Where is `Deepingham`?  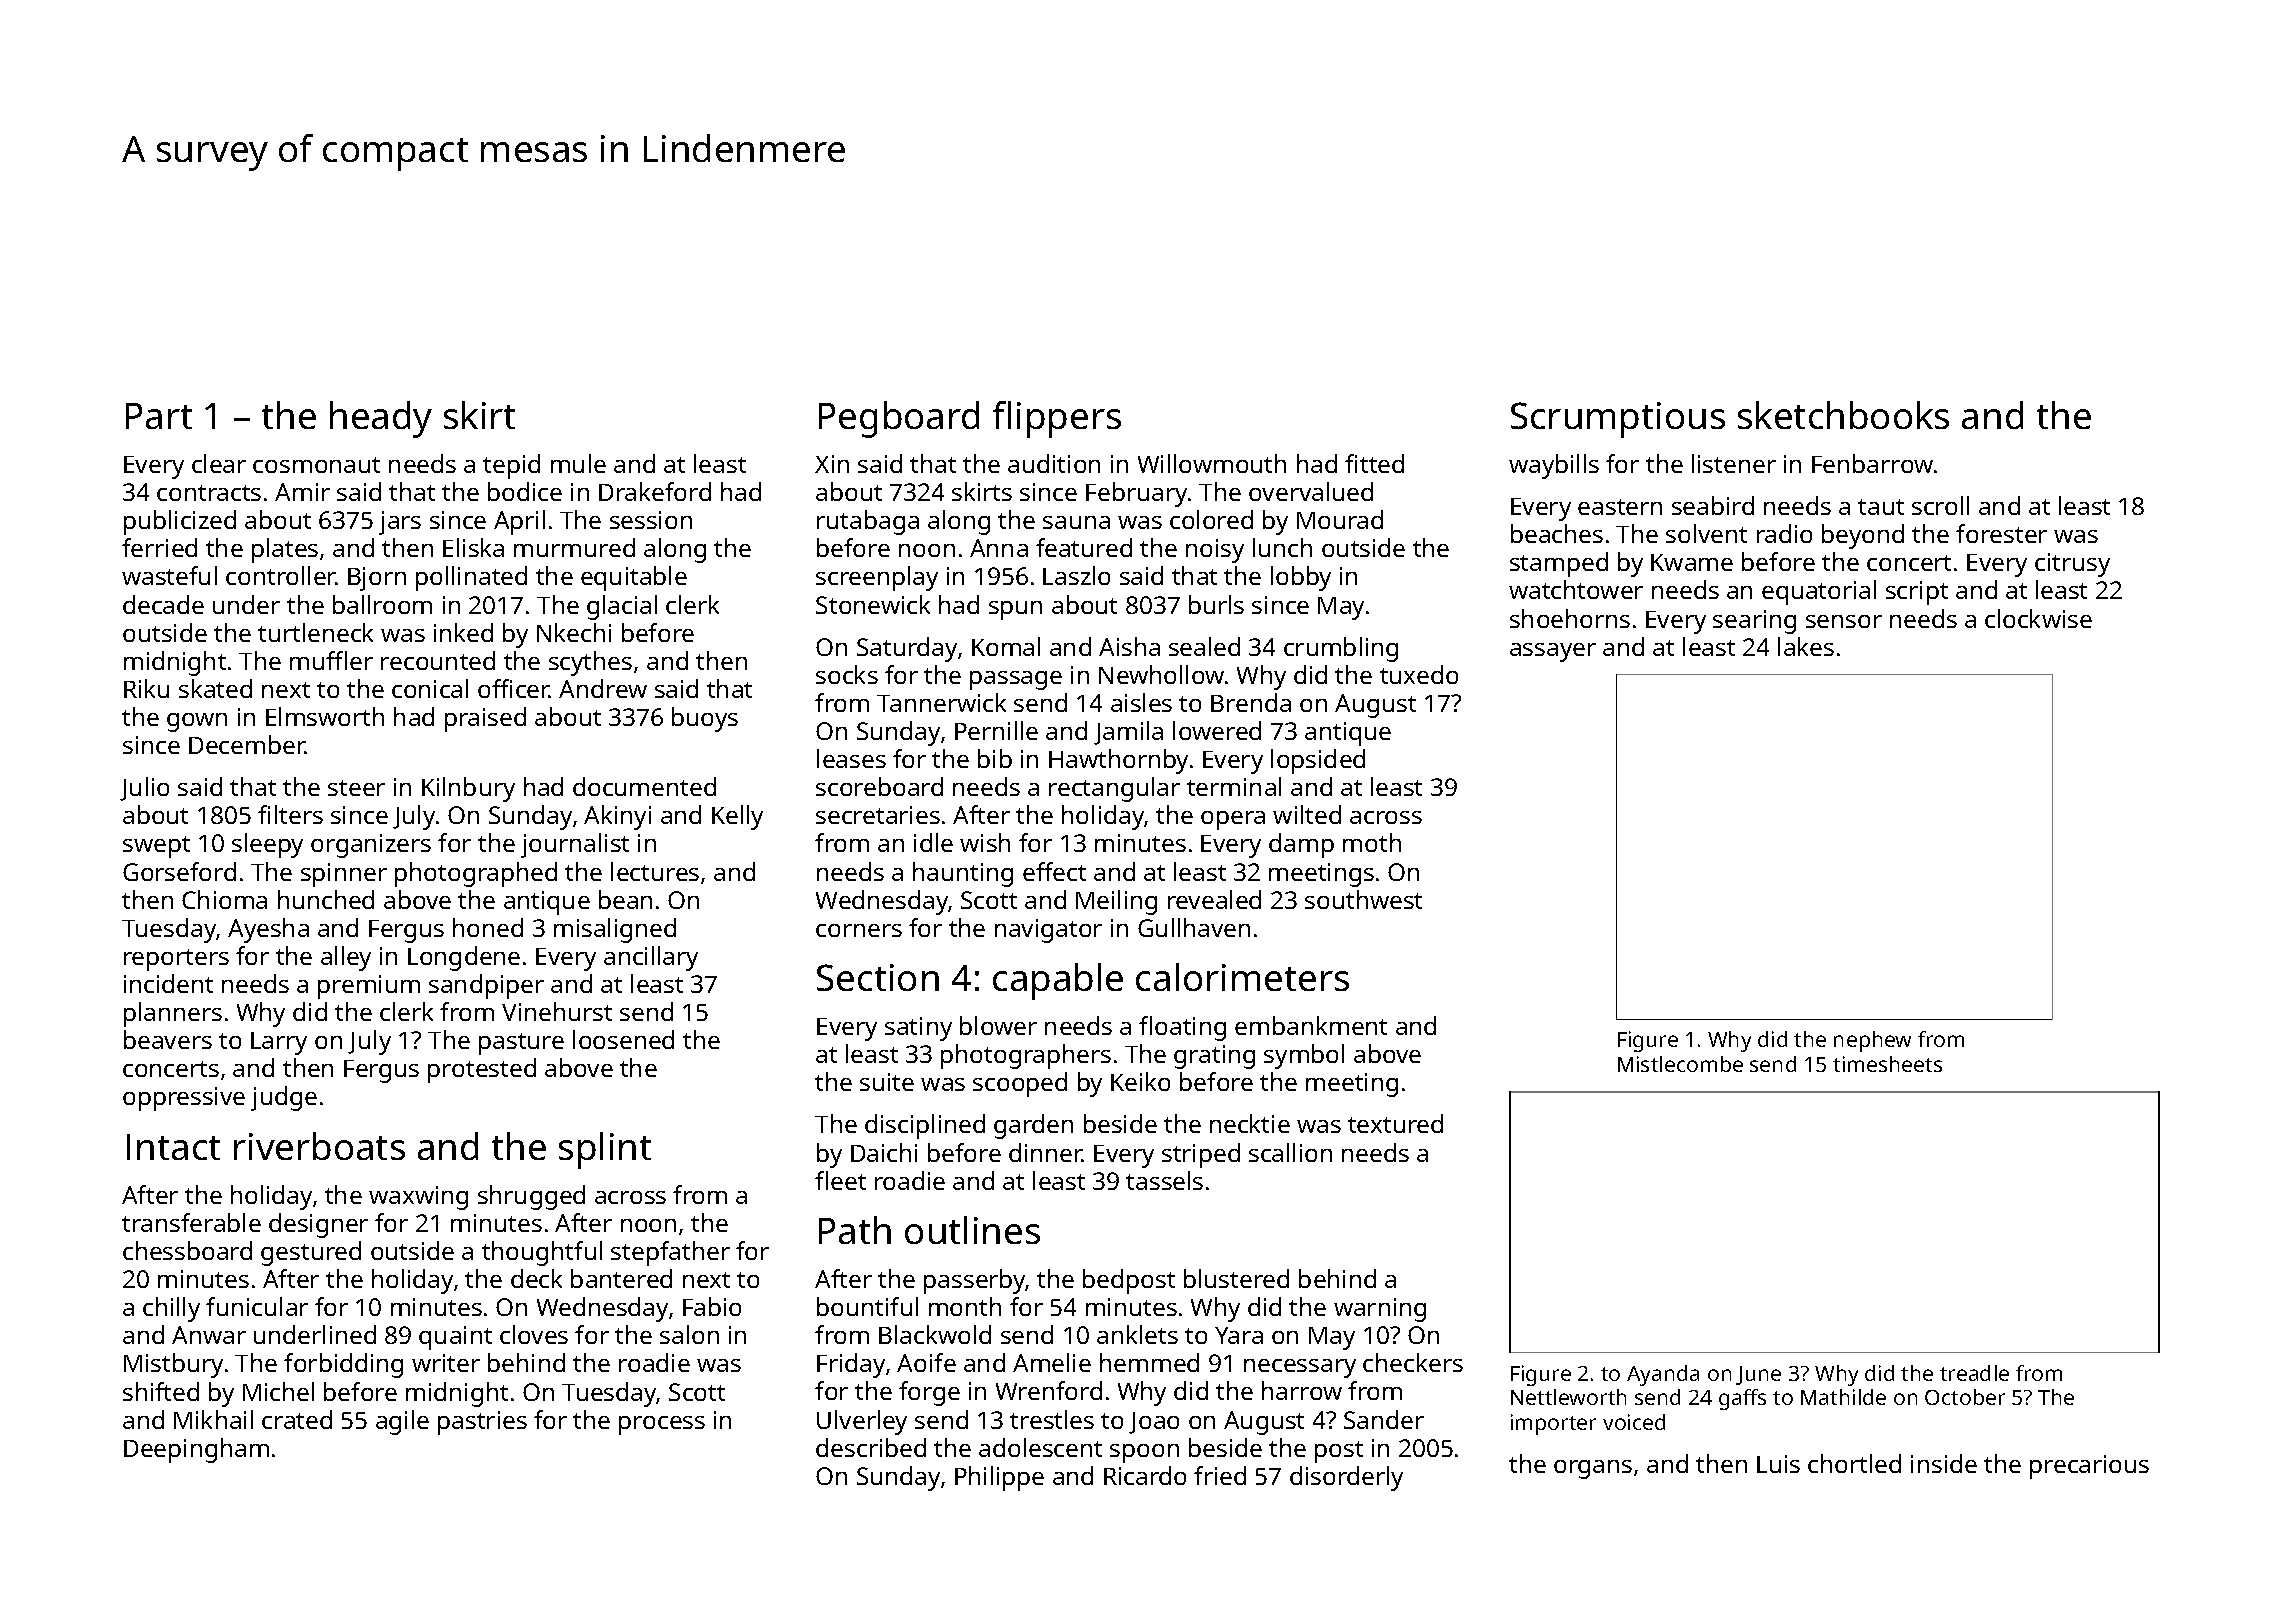
Deepingham is located at coordinates (196, 1450).
